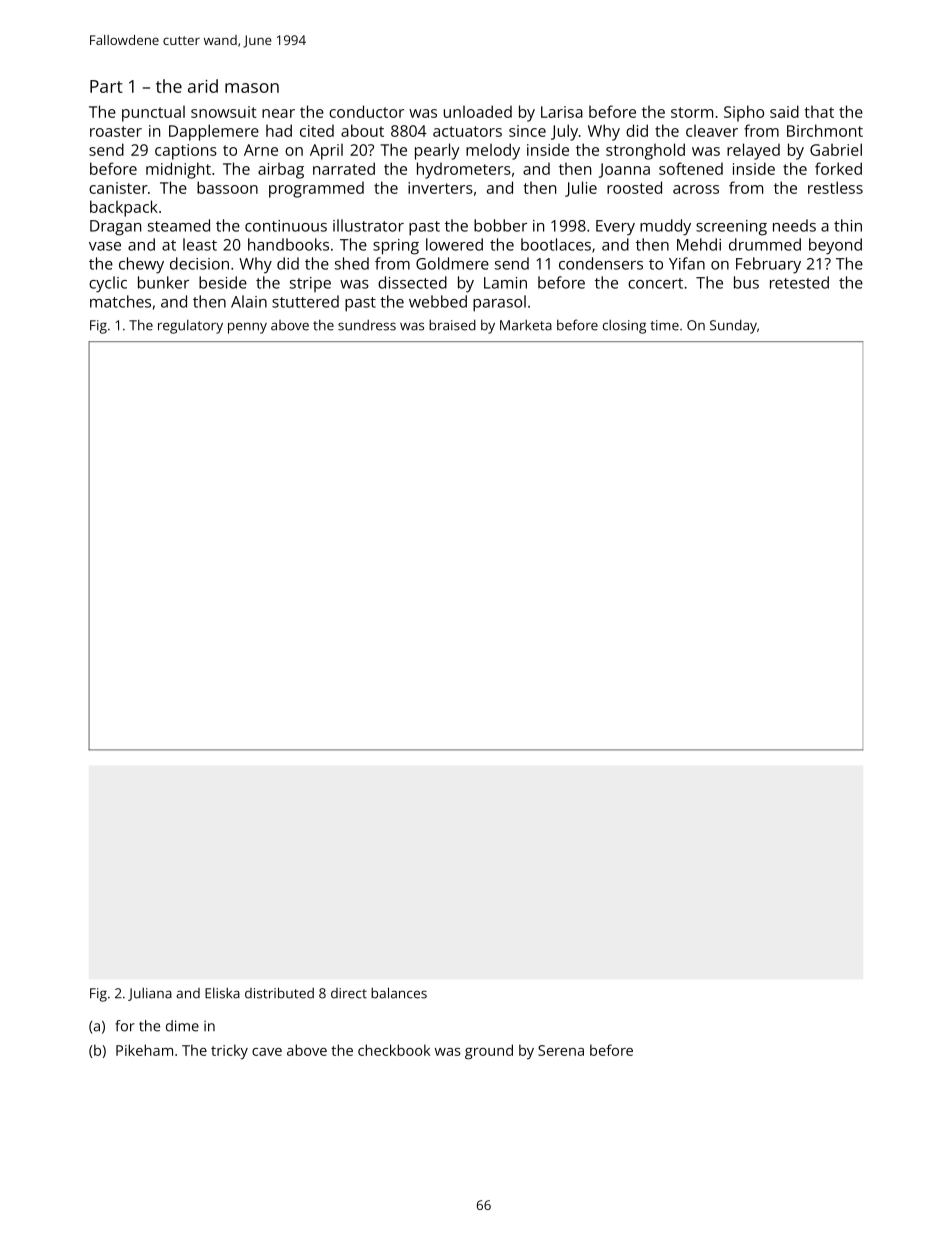 The width and height of the screenshot is (952, 1233). I want to click on Juliana, so click(150, 994).
